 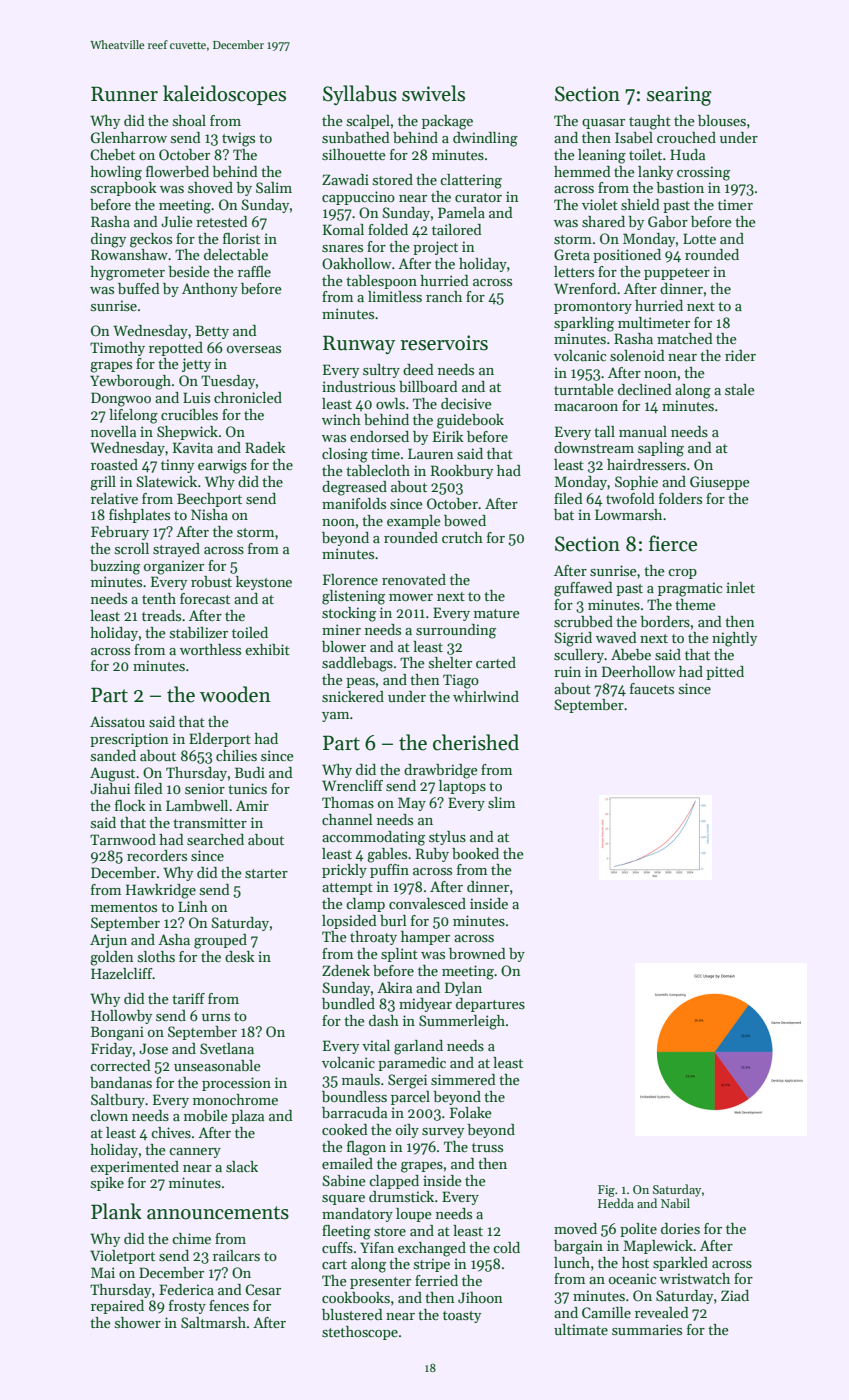 I want to click on whirlwind, so click(x=486, y=696).
